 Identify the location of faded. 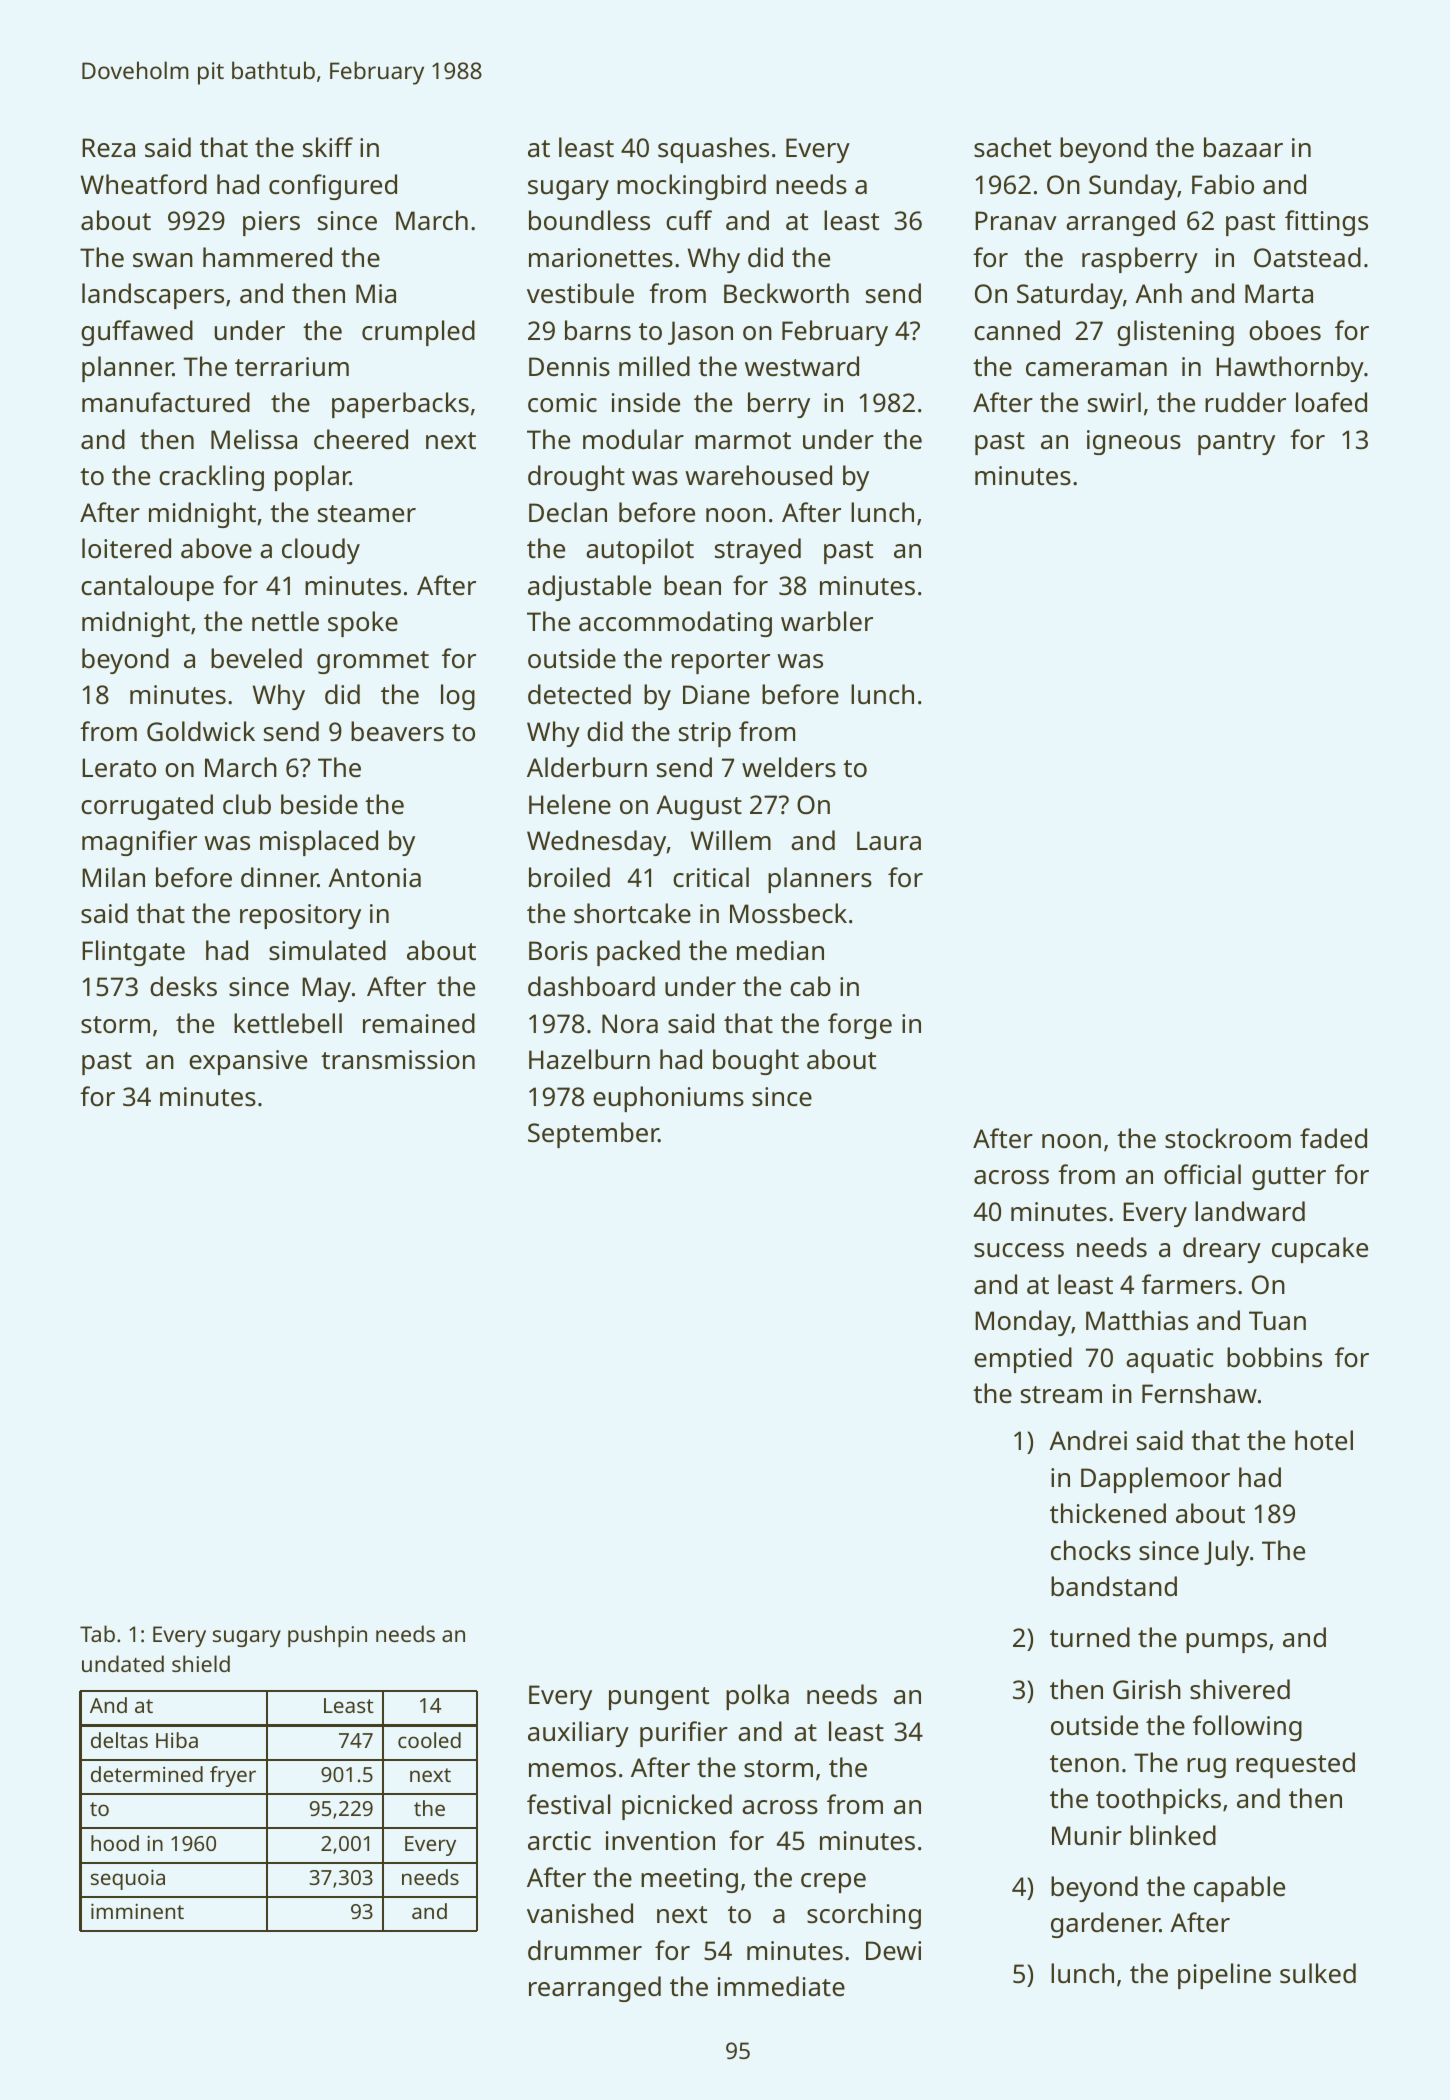
(1333, 1138).
